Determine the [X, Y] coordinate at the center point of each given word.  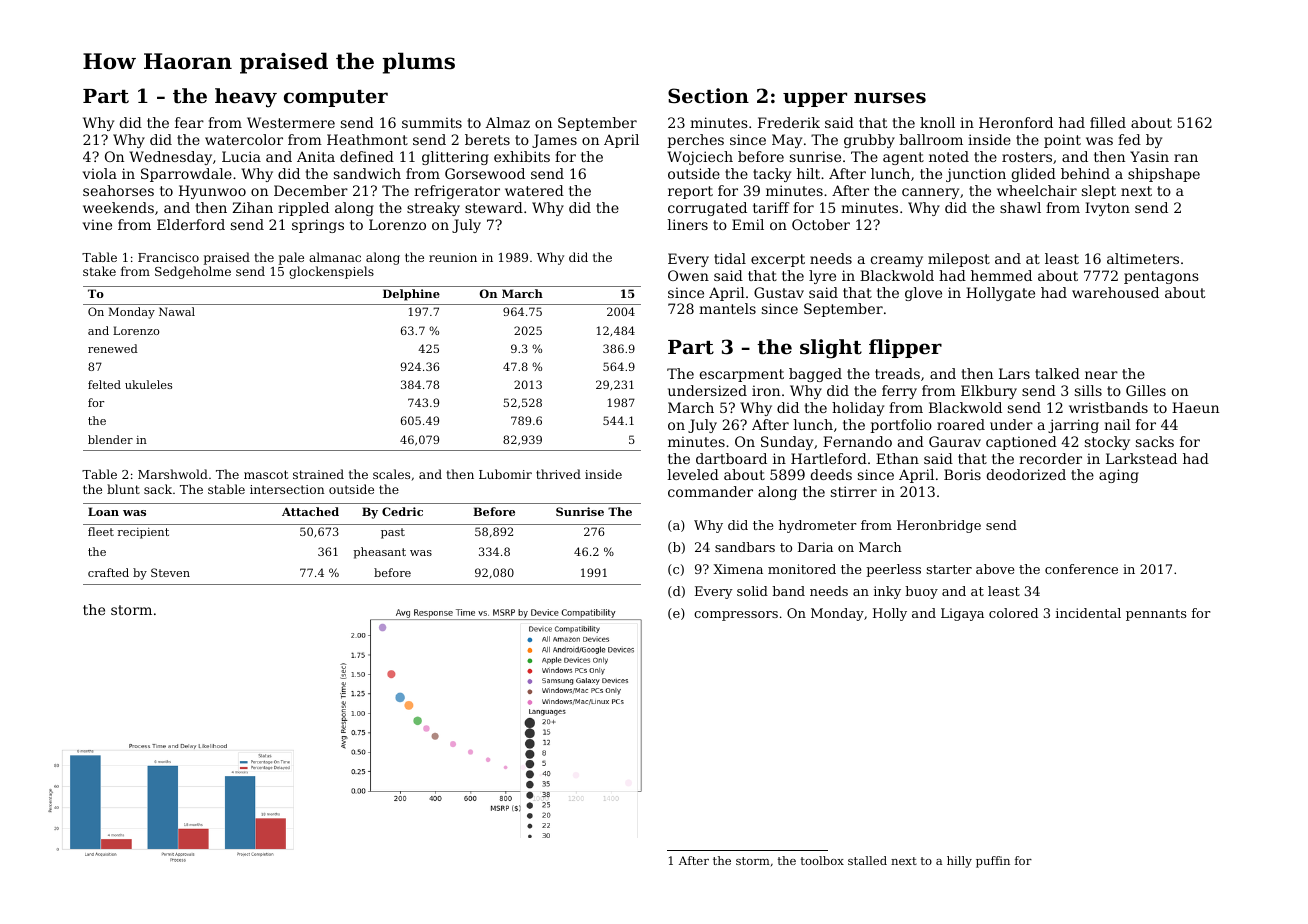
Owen [688, 275]
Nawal [177, 311]
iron [766, 390]
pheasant [379, 553]
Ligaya [962, 614]
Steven [170, 572]
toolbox [822, 860]
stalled [867, 860]
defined [367, 156]
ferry [899, 392]
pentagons [1161, 277]
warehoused [1115, 292]
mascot [266, 474]
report [690, 192]
